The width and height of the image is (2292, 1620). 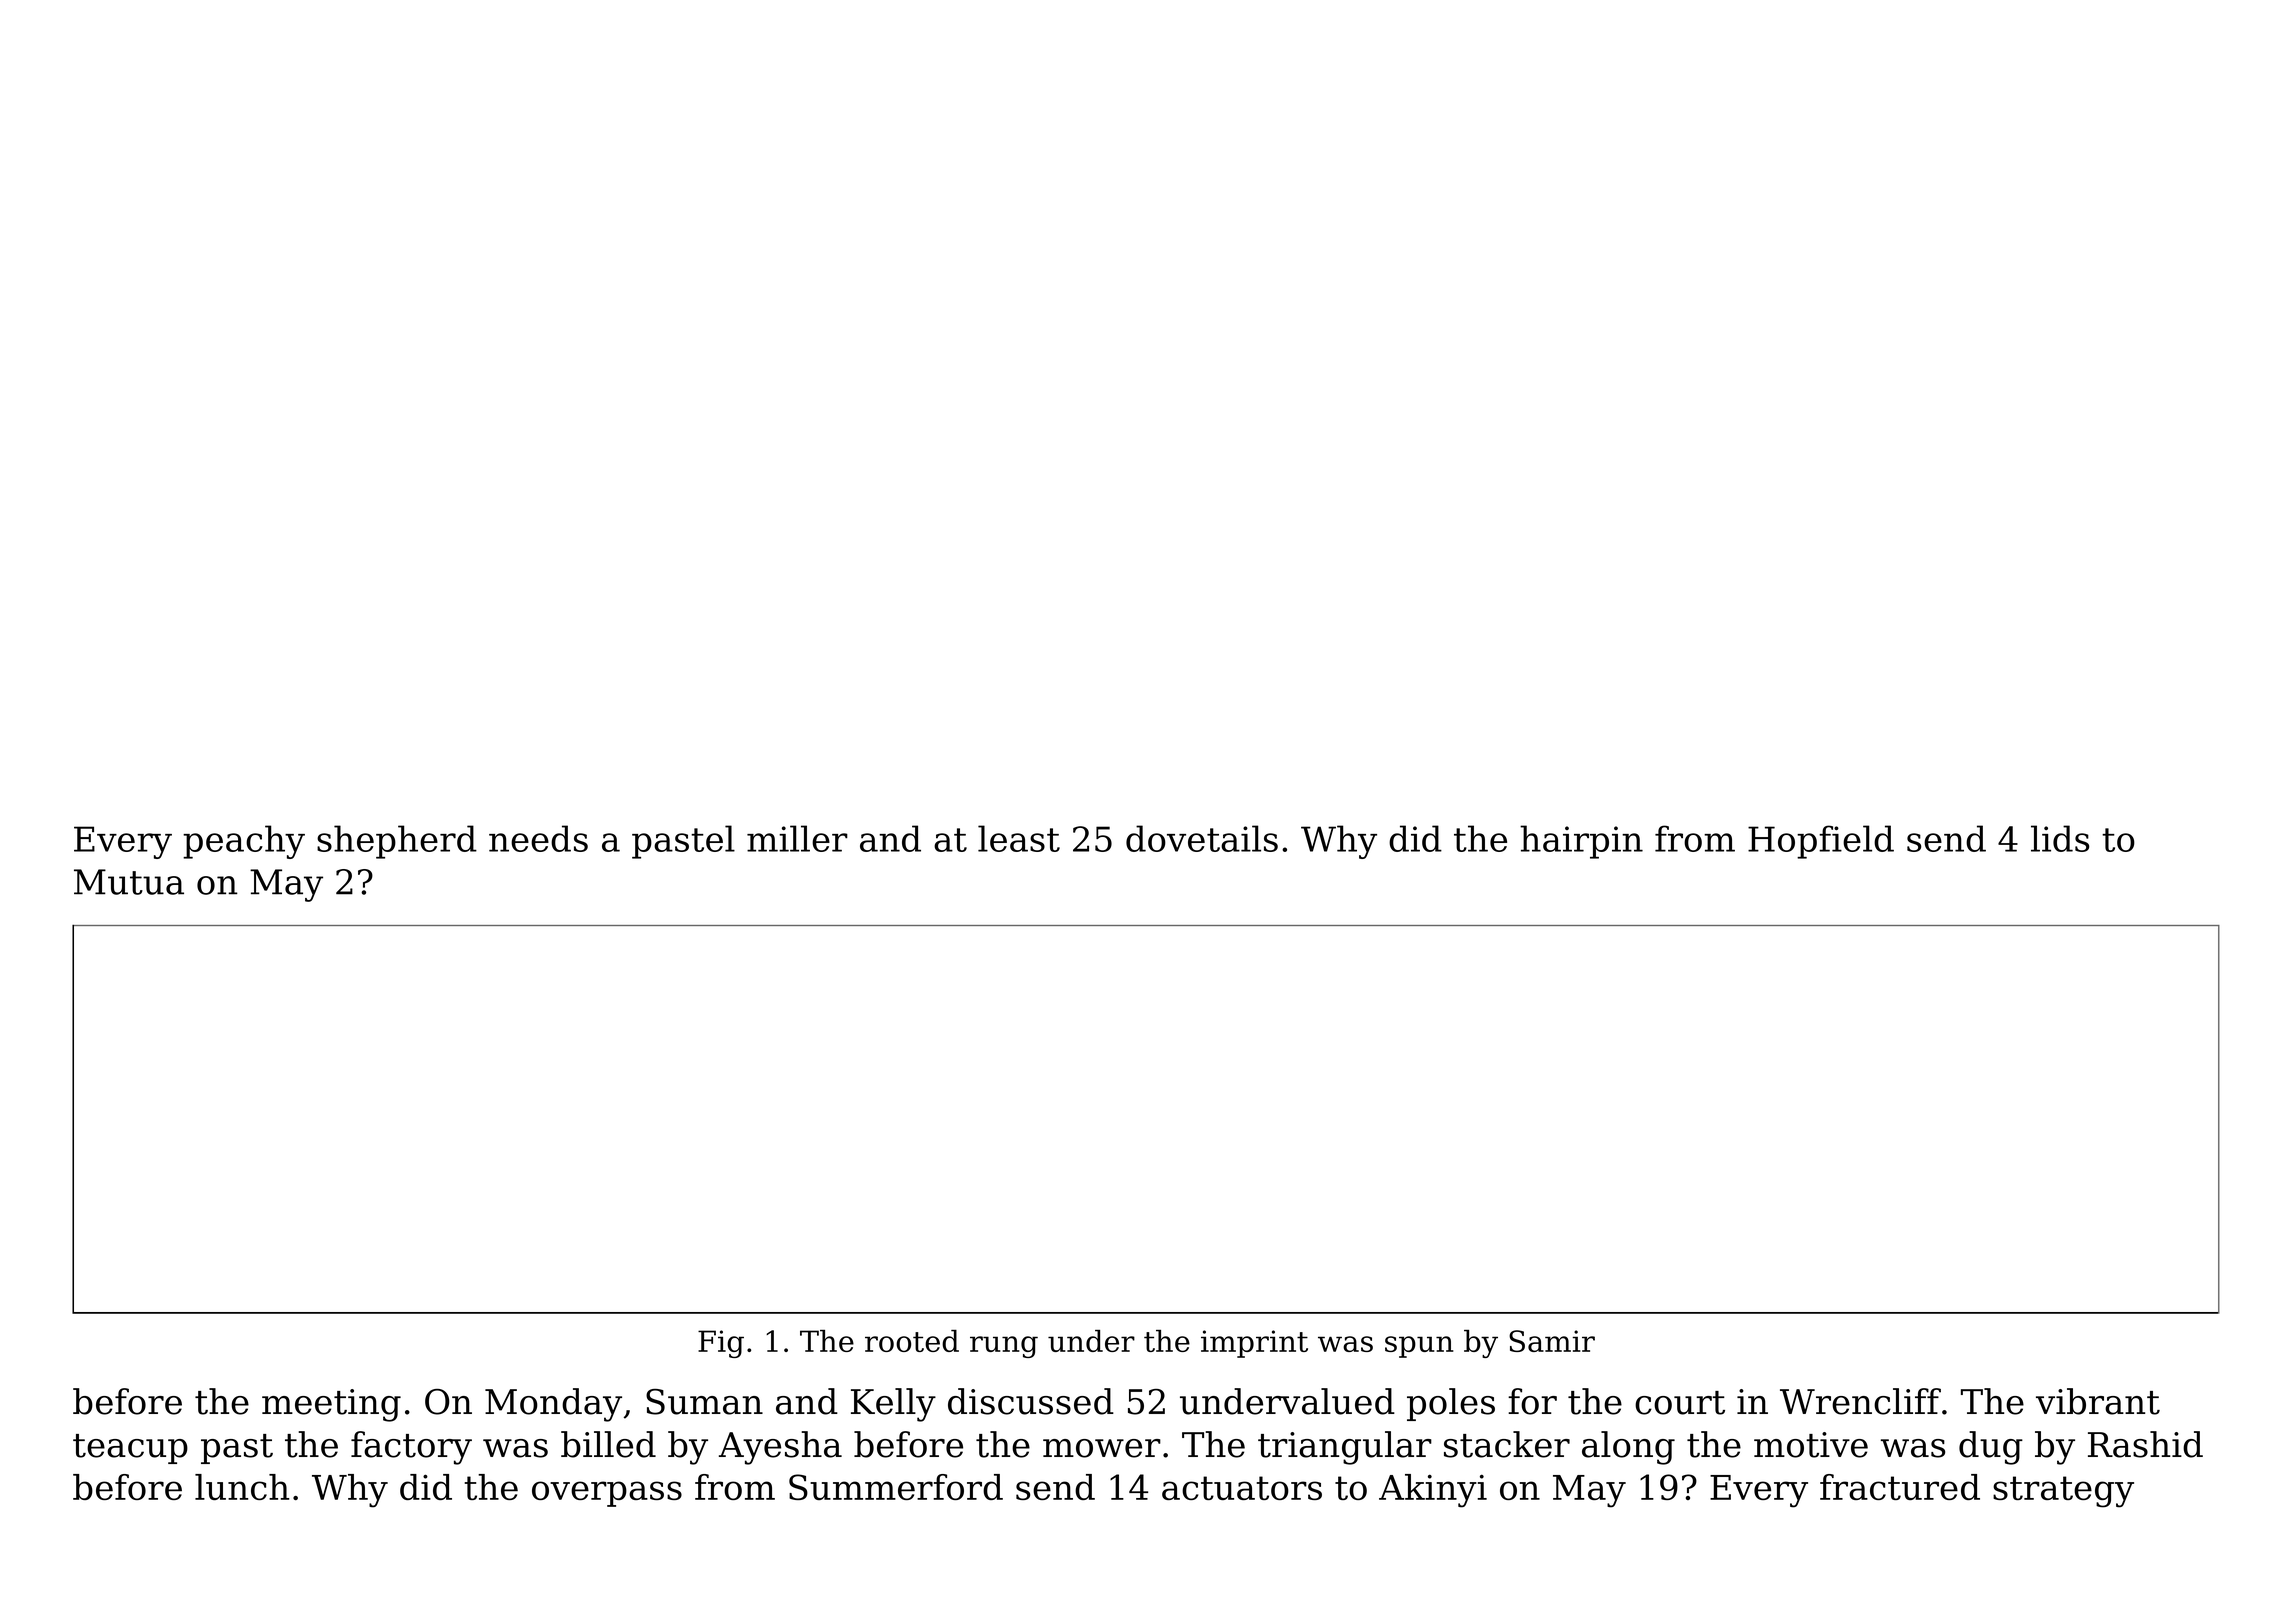 What do you see at coordinates (242, 1487) in the image?
I see `lunch` at bounding box center [242, 1487].
